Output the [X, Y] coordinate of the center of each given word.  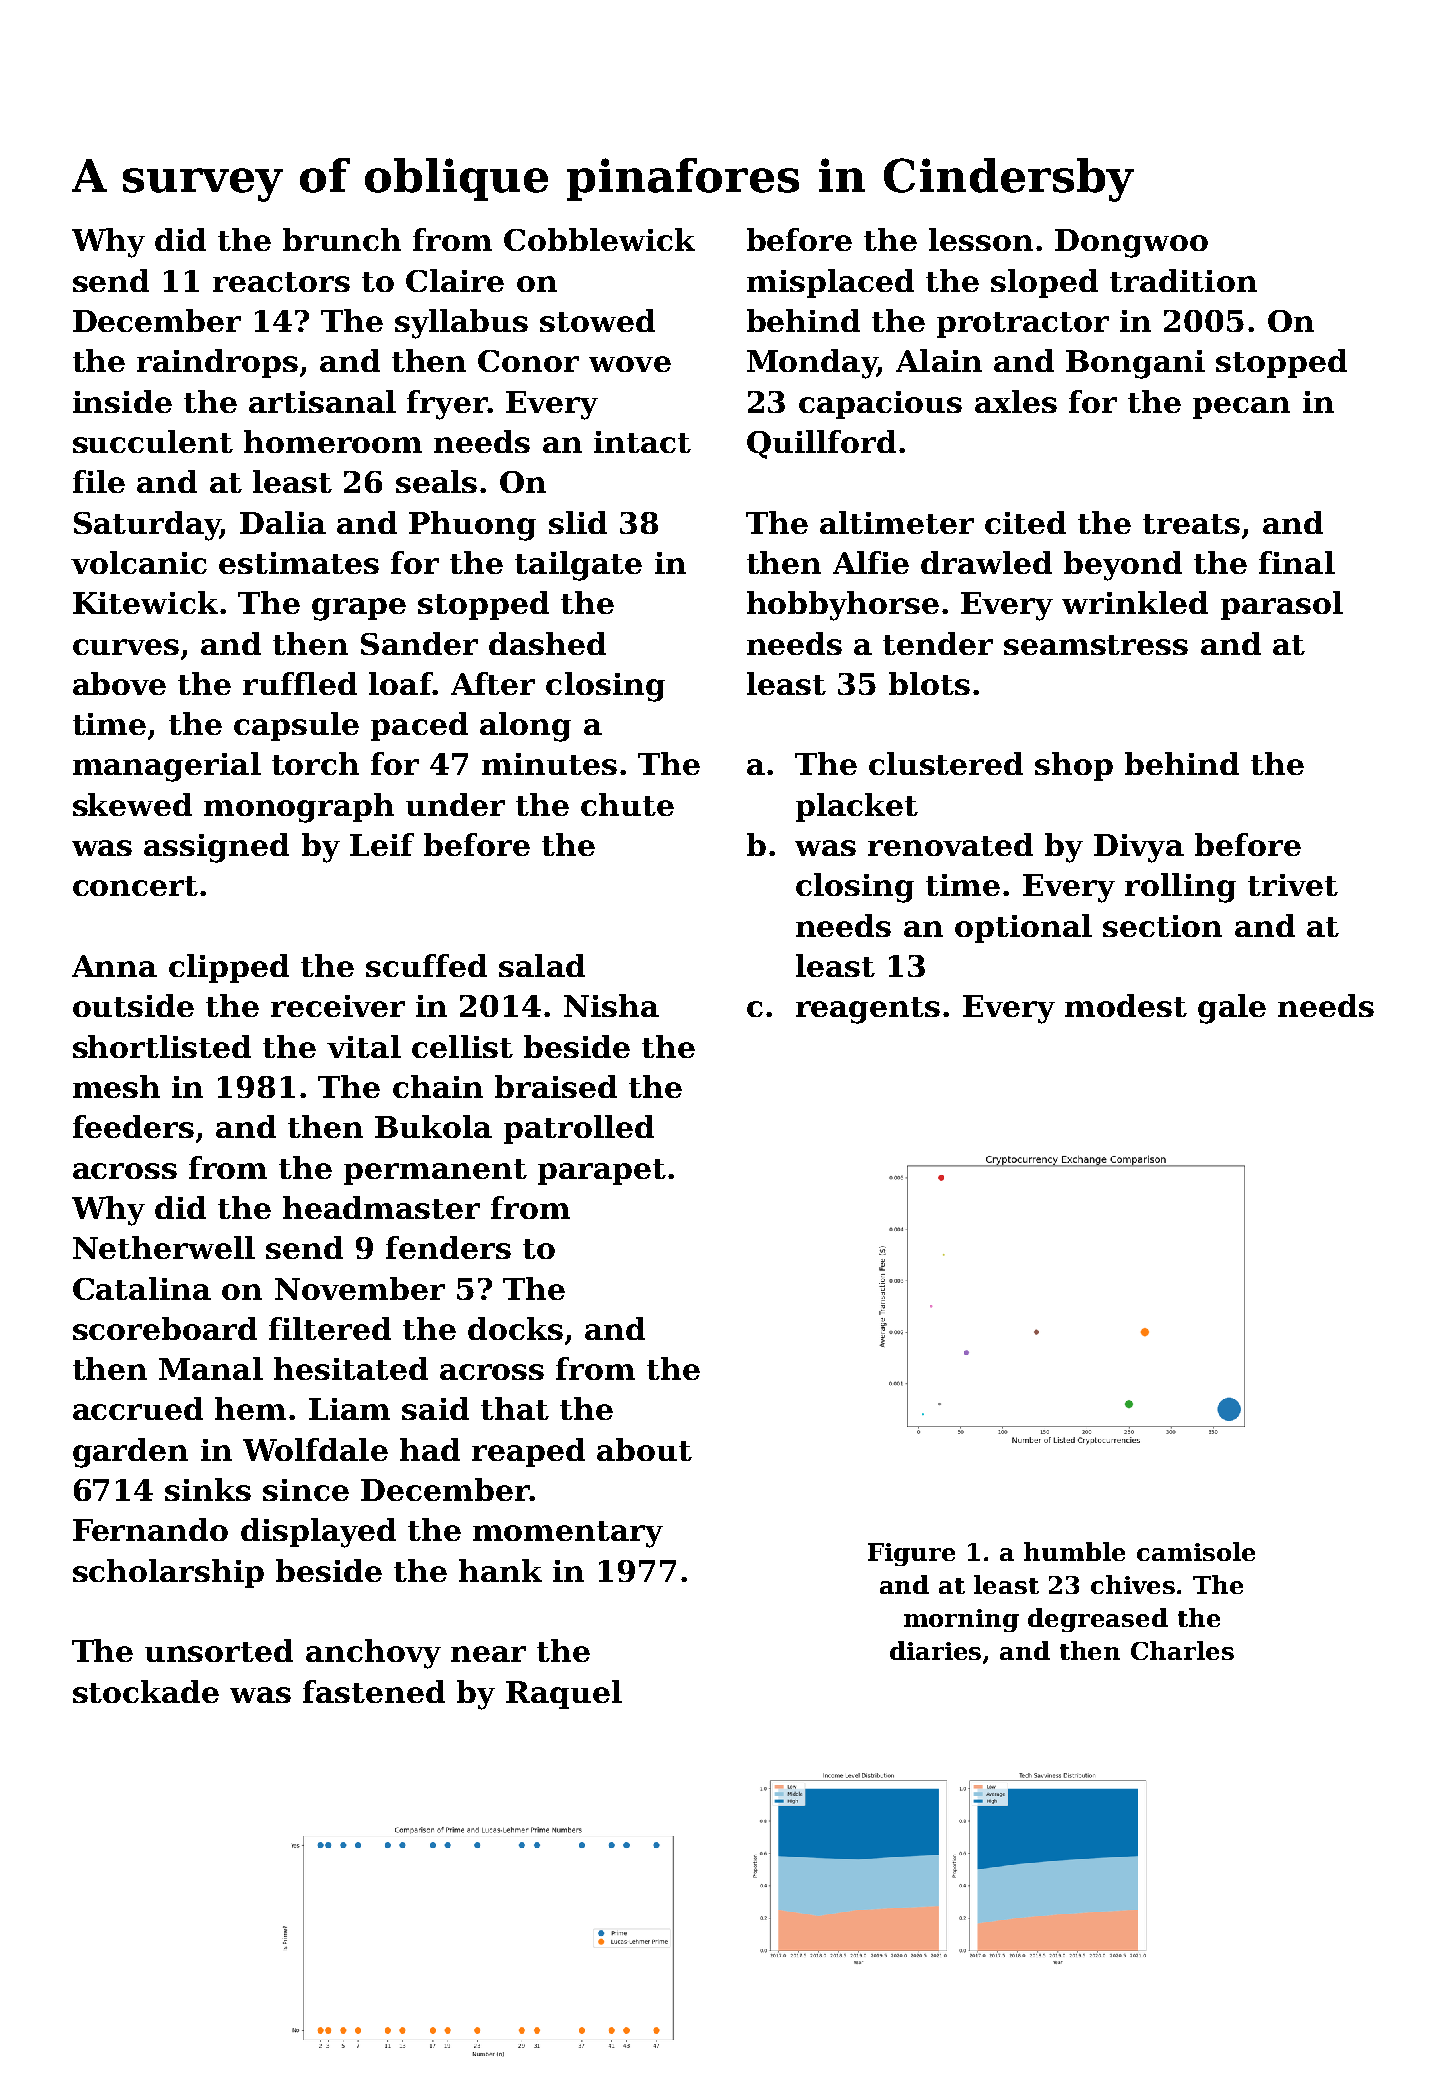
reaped [528, 1452]
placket [857, 807]
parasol [1282, 605]
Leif [382, 844]
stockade [146, 1691]
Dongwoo [1131, 243]
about [644, 1449]
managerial [167, 767]
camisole [1196, 1551]
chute [627, 804]
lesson [981, 239]
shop [1074, 766]
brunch [342, 239]
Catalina [142, 1288]
